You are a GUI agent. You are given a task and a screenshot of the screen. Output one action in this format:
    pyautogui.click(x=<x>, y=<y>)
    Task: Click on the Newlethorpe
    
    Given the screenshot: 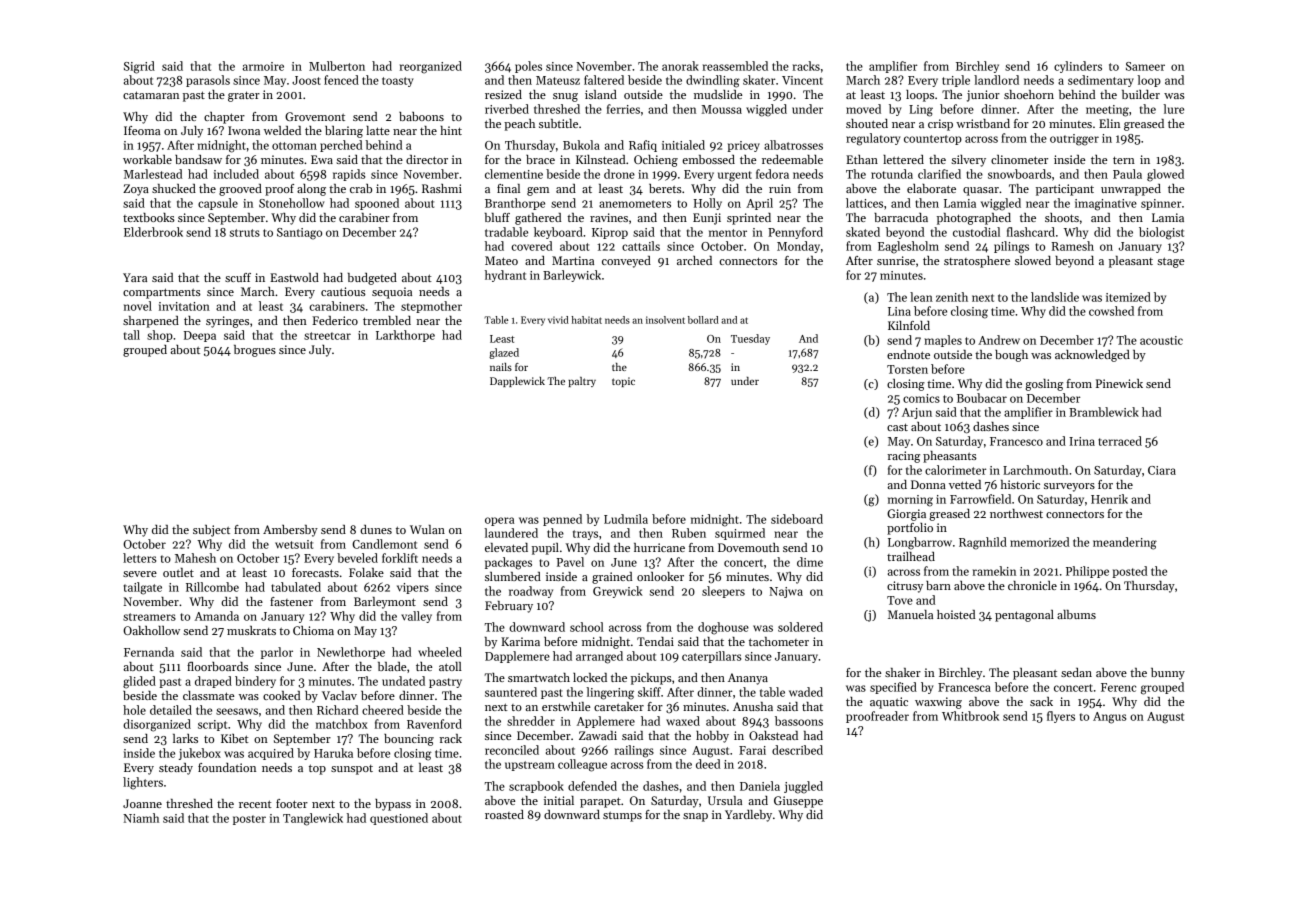 What is the action you would take?
    pyautogui.click(x=351, y=653)
